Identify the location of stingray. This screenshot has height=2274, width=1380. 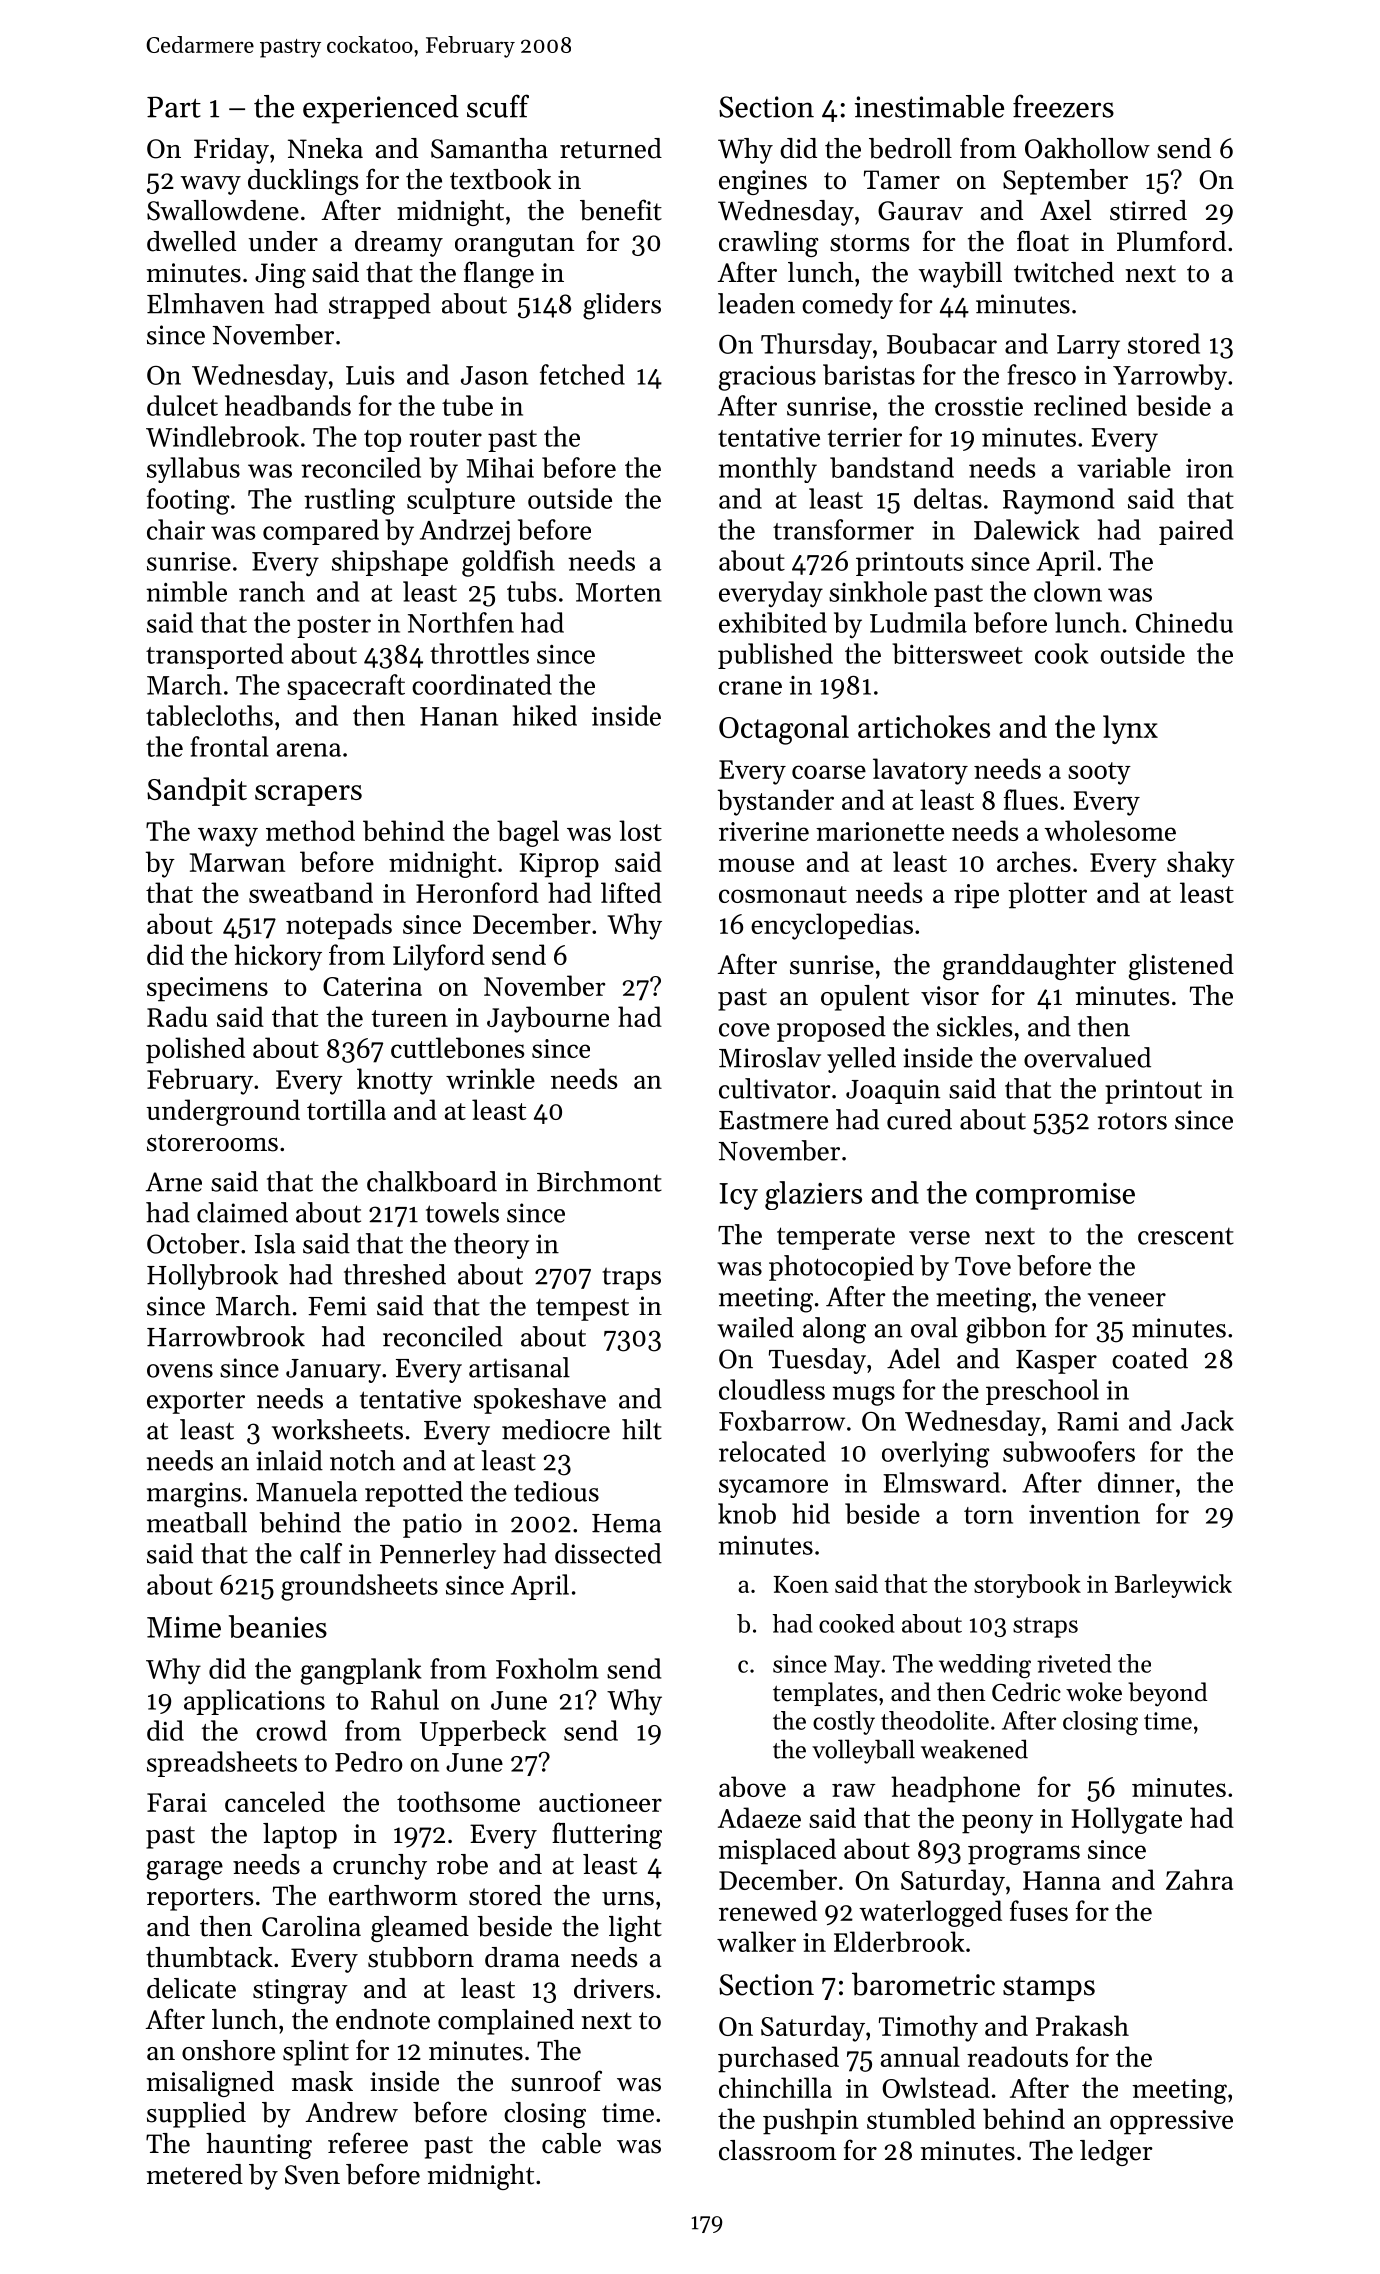
(300, 1991).
